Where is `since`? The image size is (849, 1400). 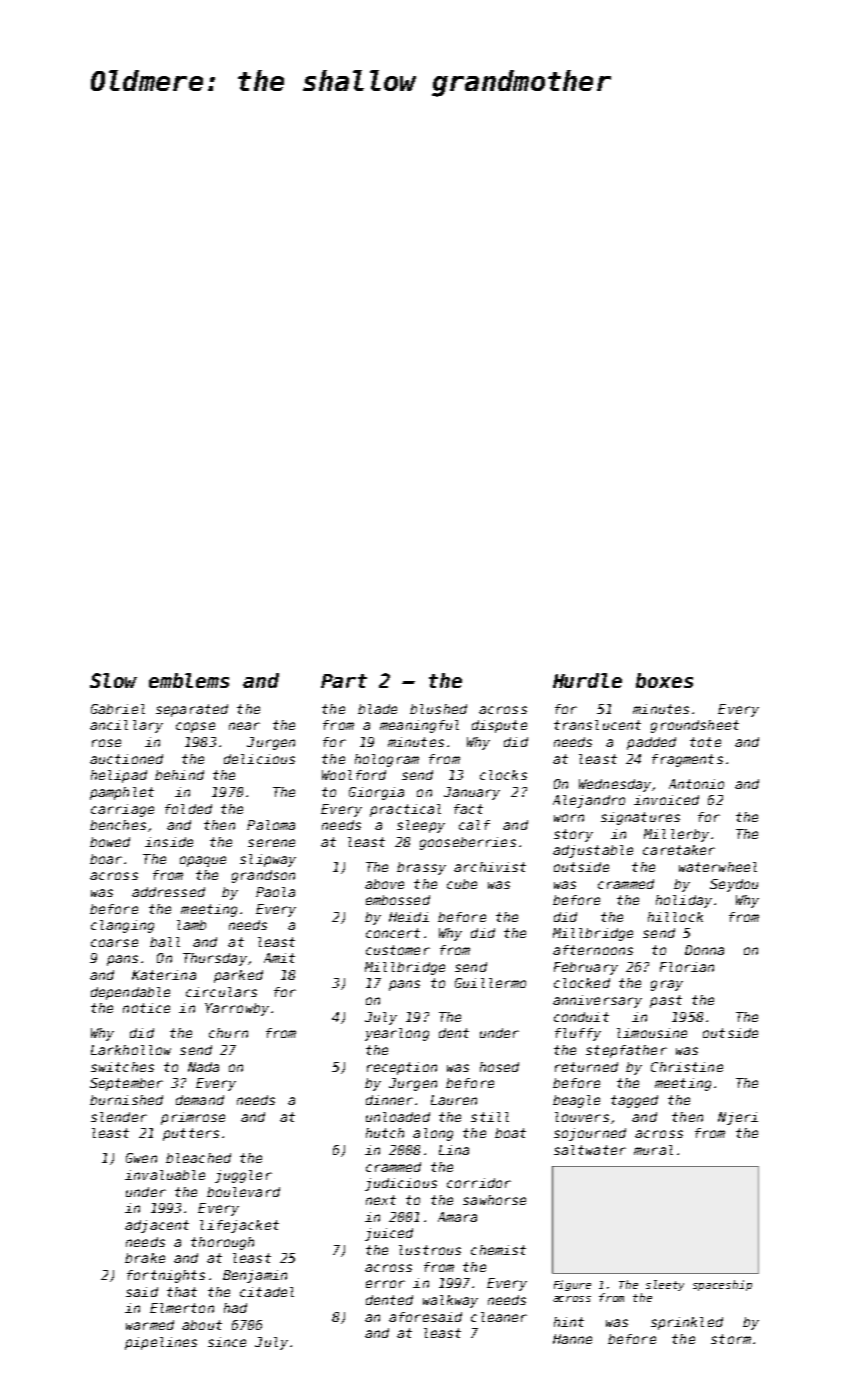
since is located at coordinates (227, 1342).
